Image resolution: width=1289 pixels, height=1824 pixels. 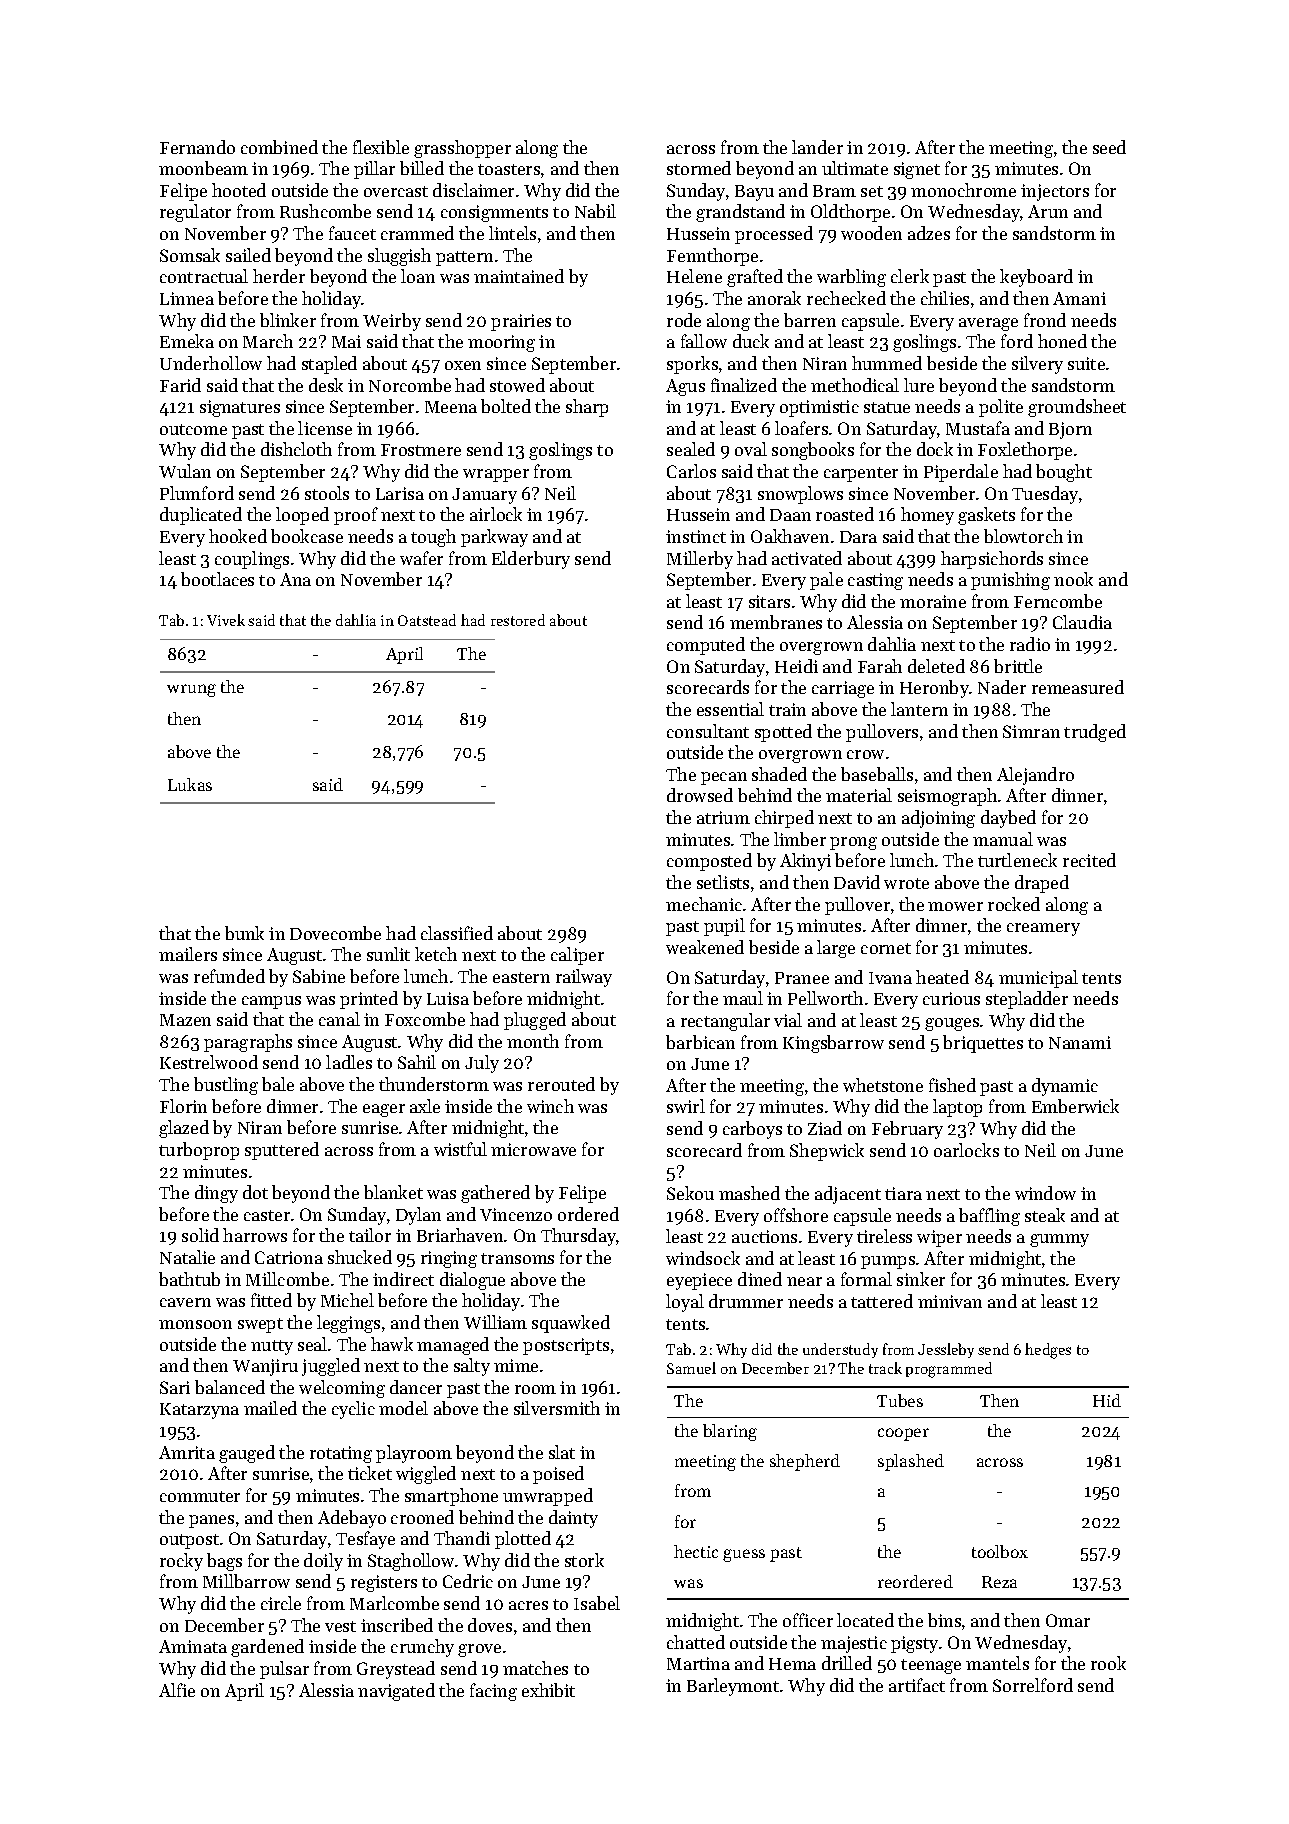 I want to click on grasshopper, so click(x=462, y=149).
